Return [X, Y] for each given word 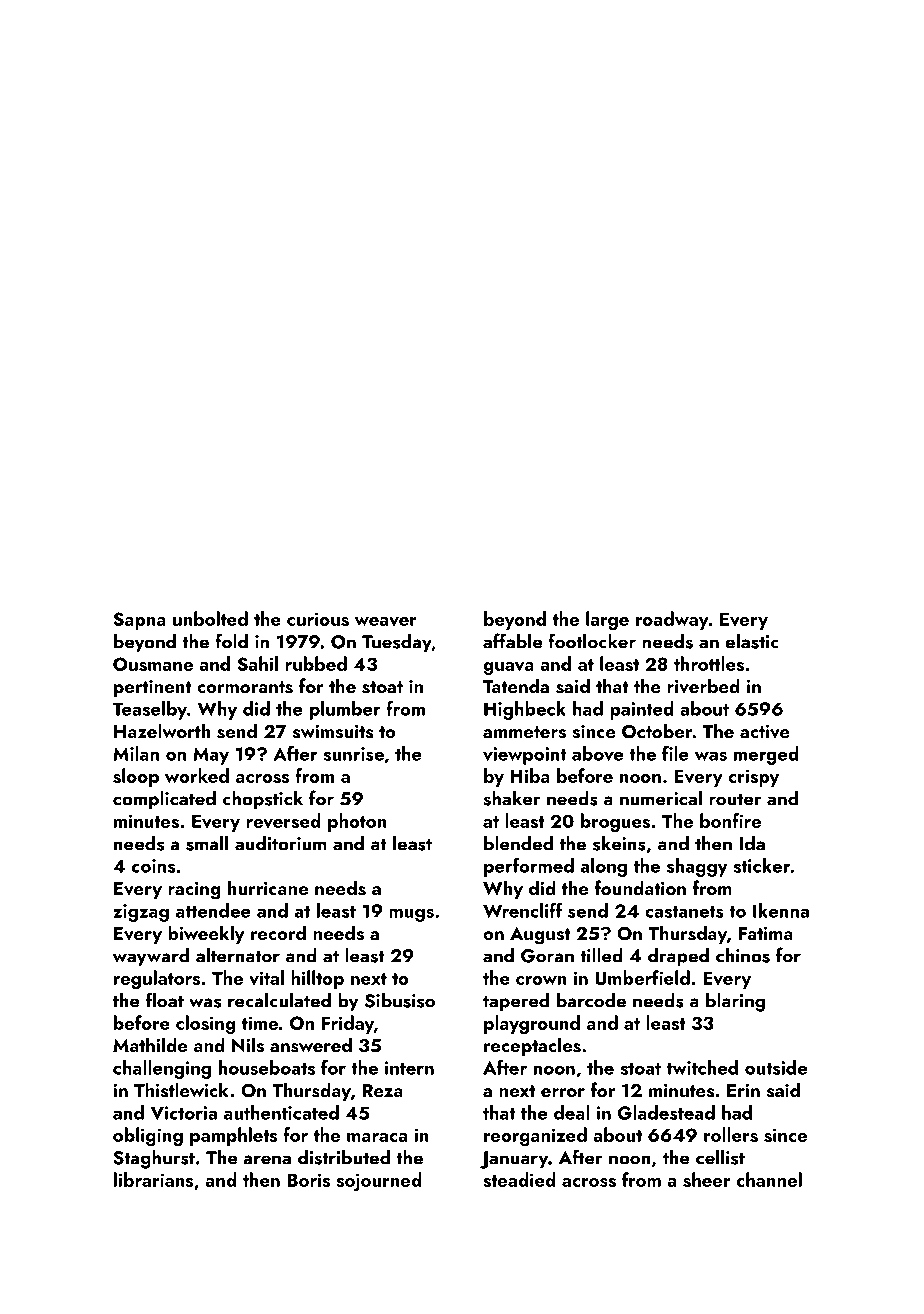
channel [769, 1179]
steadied [519, 1179]
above [597, 753]
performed [529, 867]
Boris [308, 1180]
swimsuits [333, 732]
